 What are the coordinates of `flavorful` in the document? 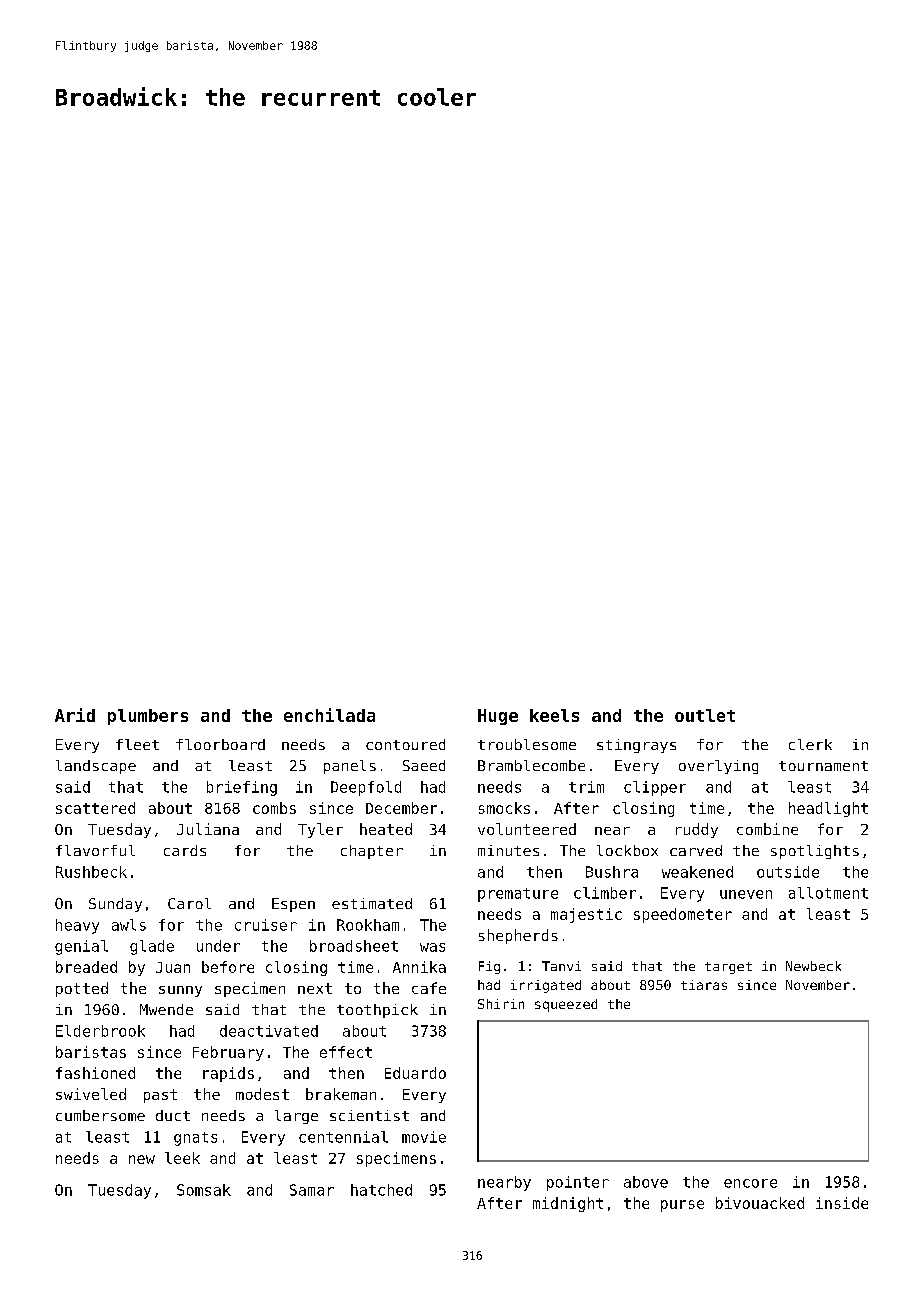 It's located at (95, 850).
